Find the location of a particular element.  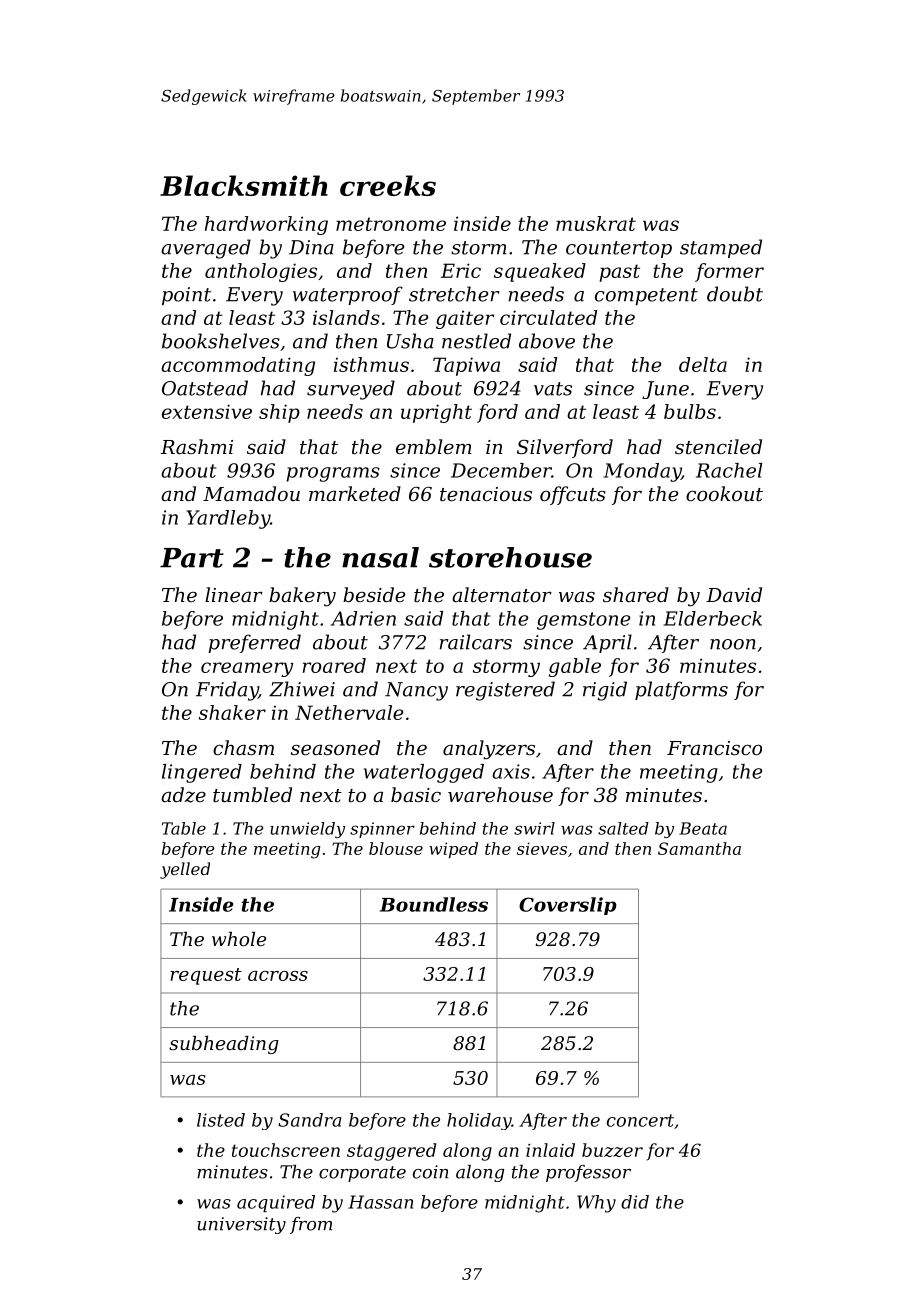

university is located at coordinates (241, 1225).
